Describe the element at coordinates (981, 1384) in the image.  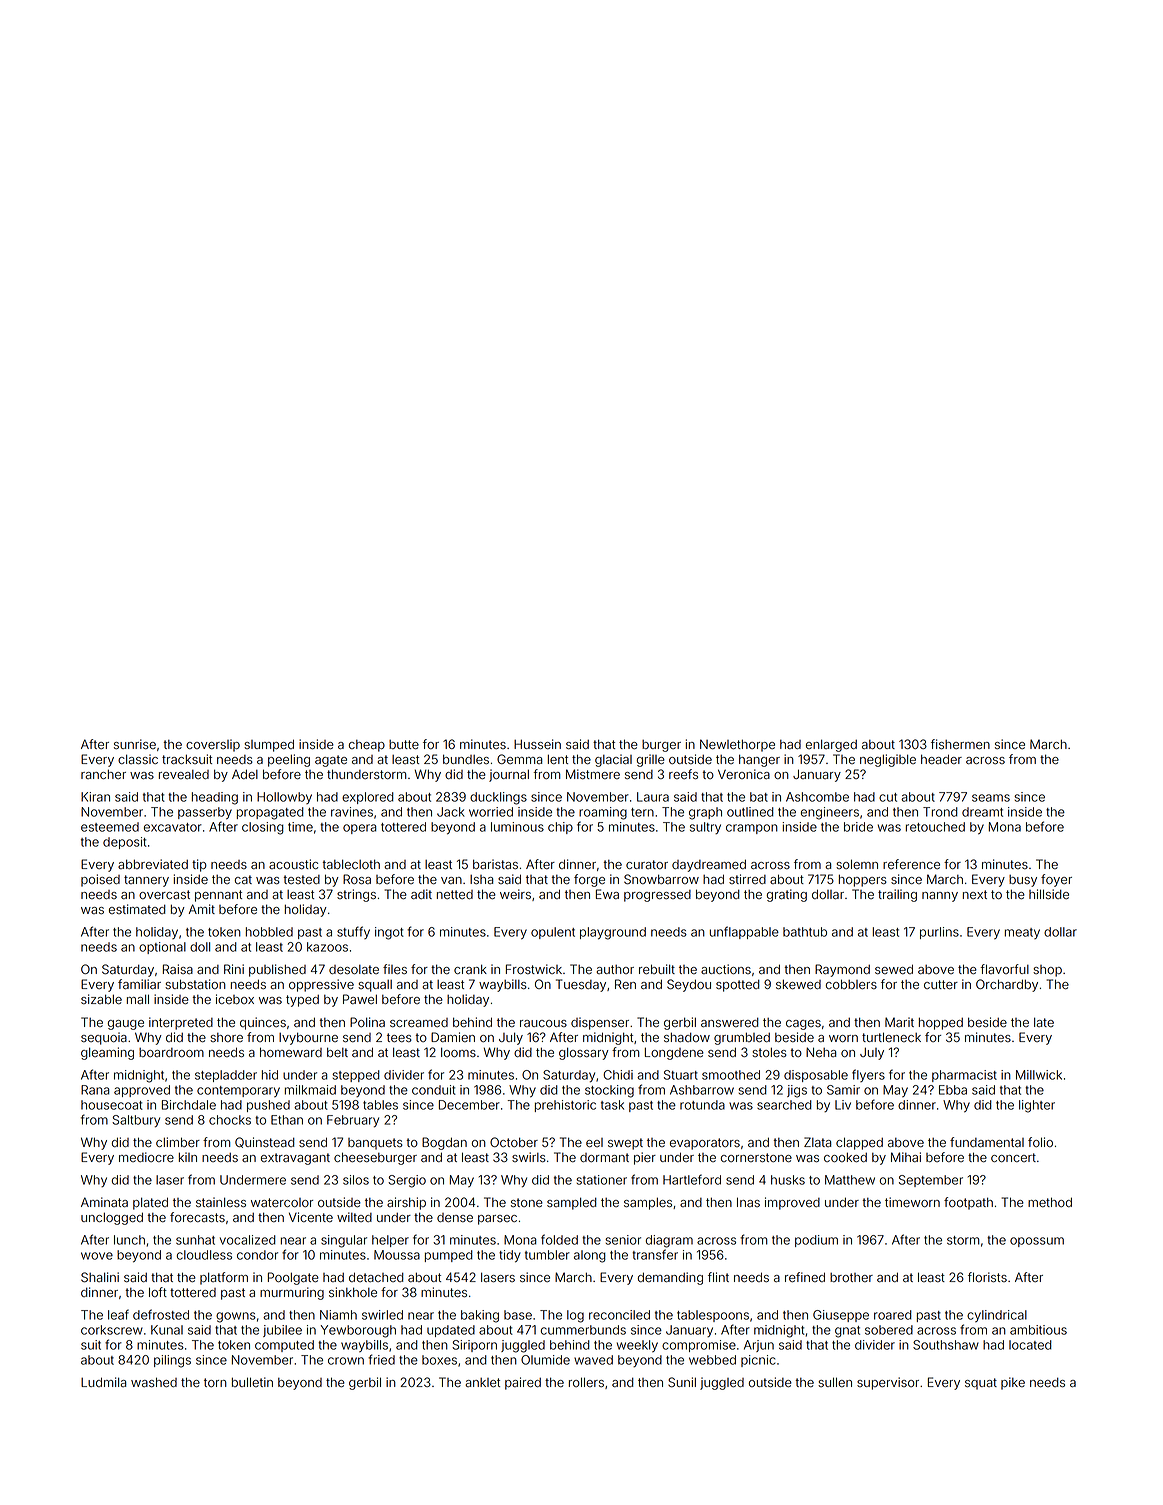
I see `squat` at that location.
